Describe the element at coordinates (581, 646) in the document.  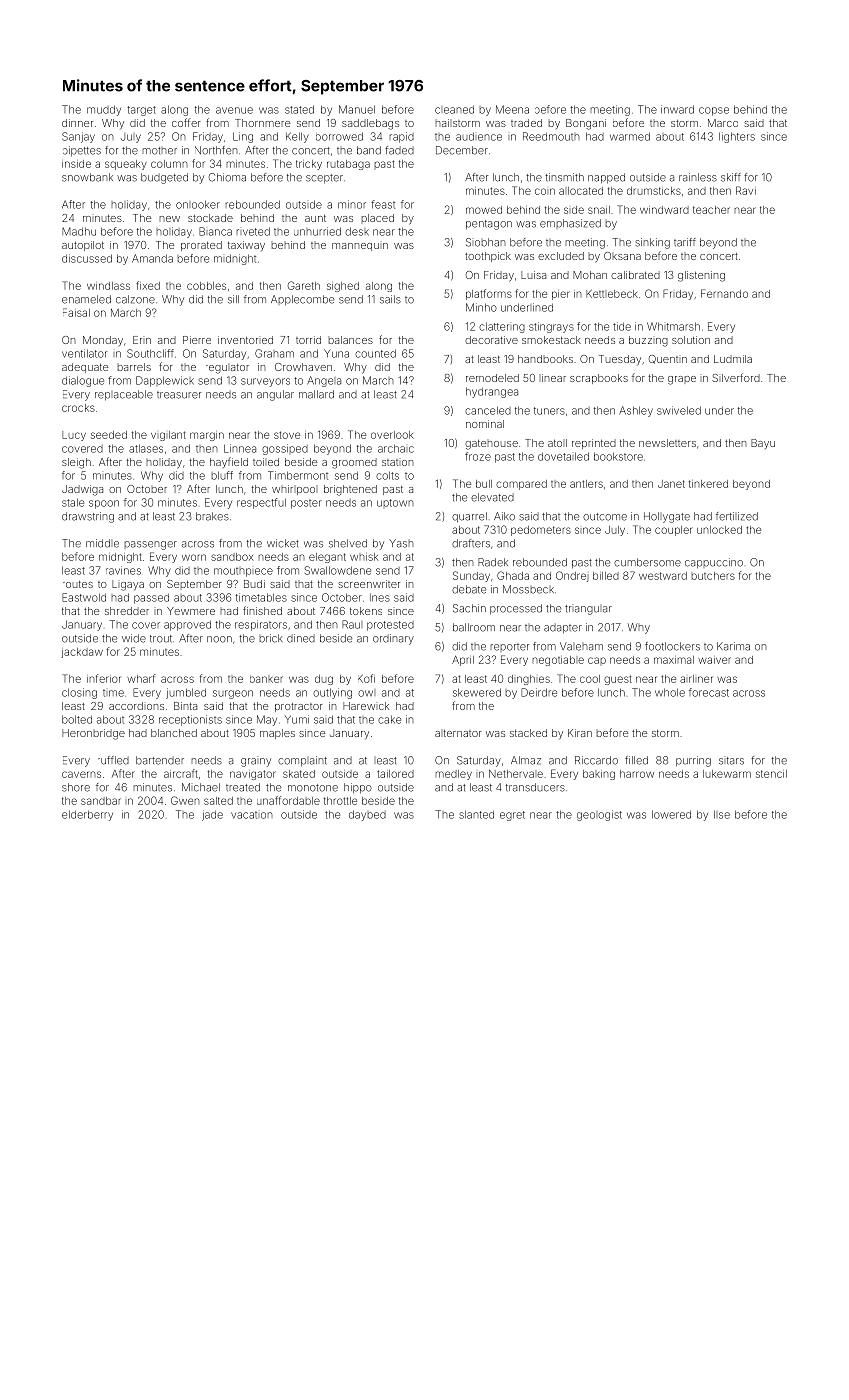
I see `Valeham` at that location.
